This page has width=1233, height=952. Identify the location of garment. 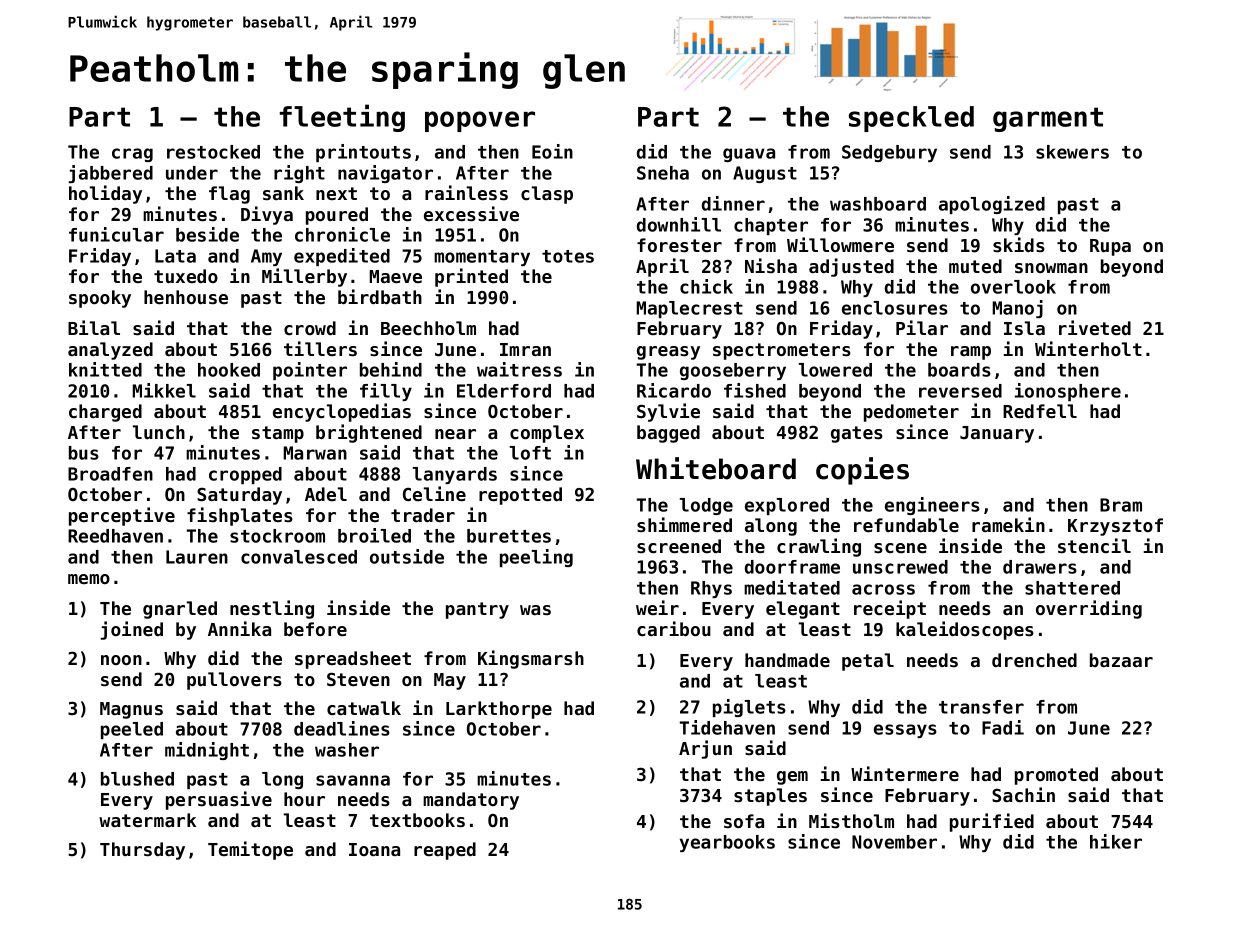
(1048, 119).
